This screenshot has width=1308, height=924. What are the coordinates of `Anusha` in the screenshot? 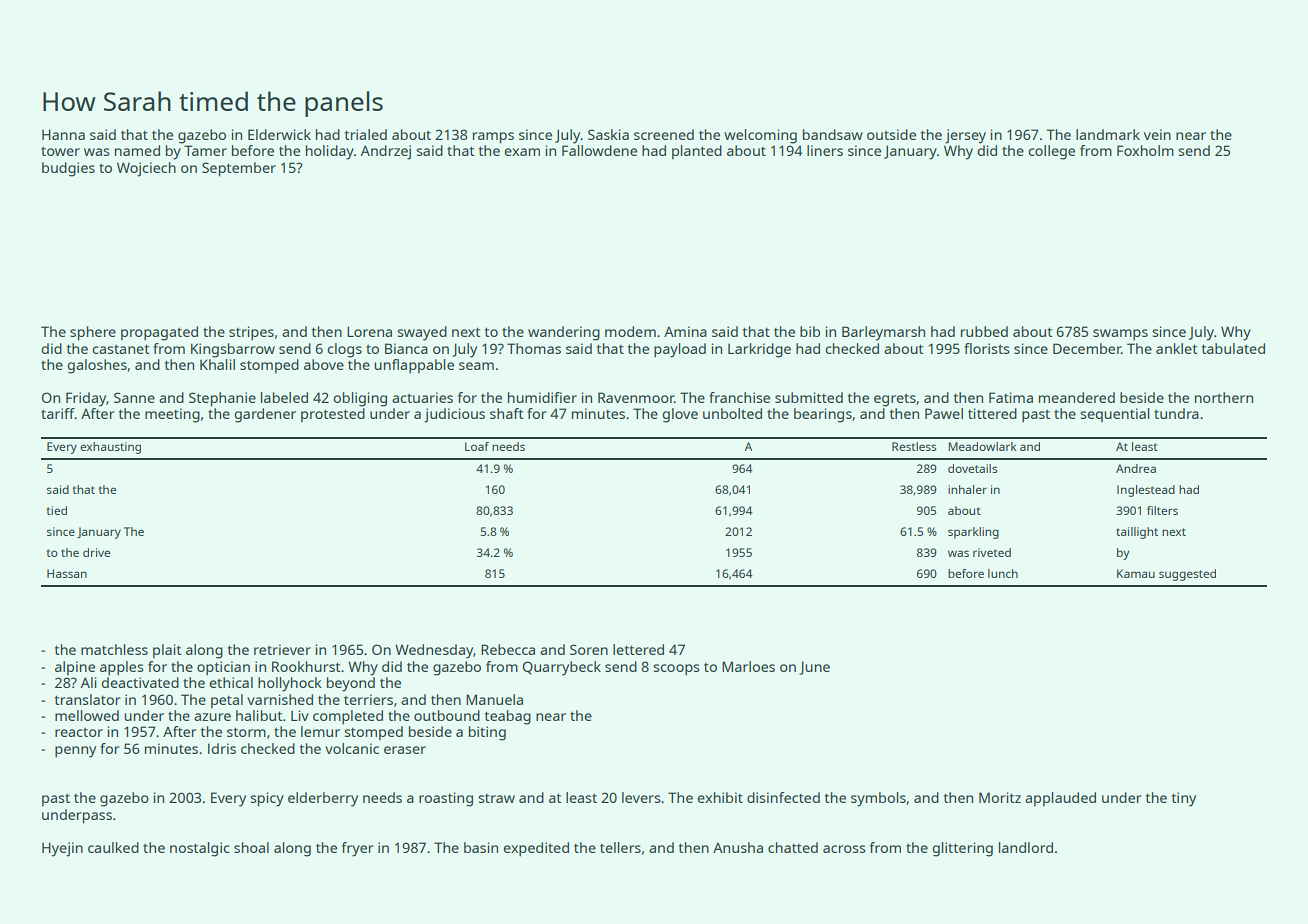 It's located at (738, 847).
